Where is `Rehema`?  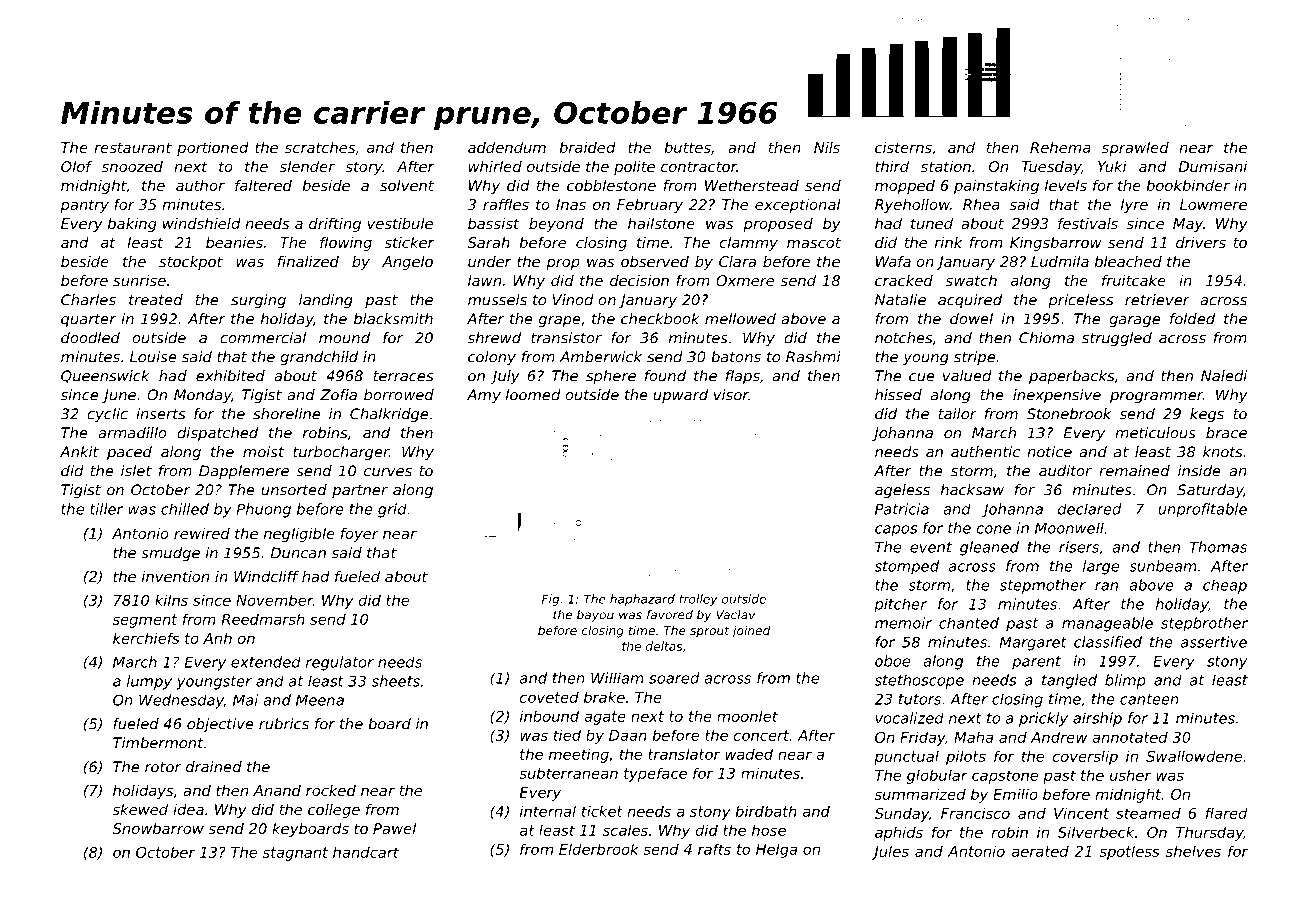 Rehema is located at coordinates (1060, 147).
